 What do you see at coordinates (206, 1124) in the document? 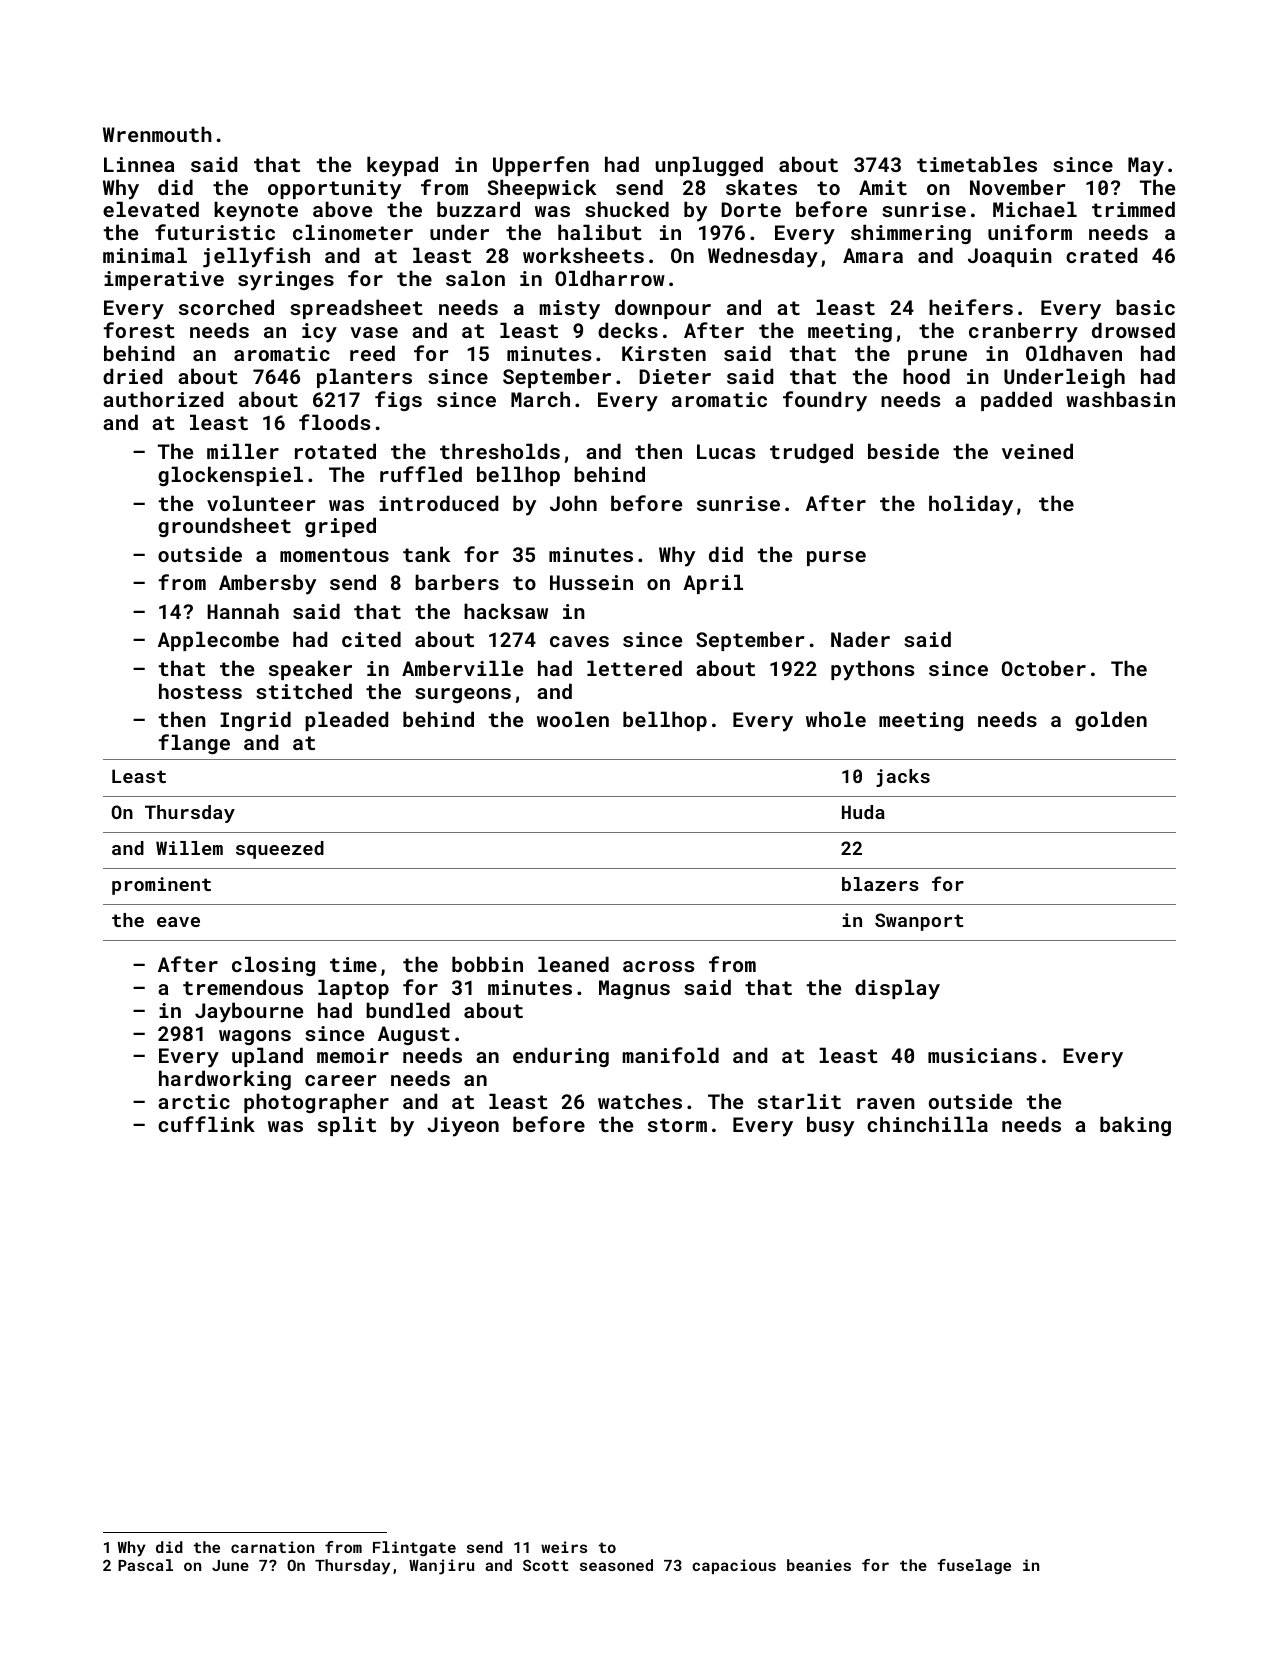
I see `cufflink` at bounding box center [206, 1124].
